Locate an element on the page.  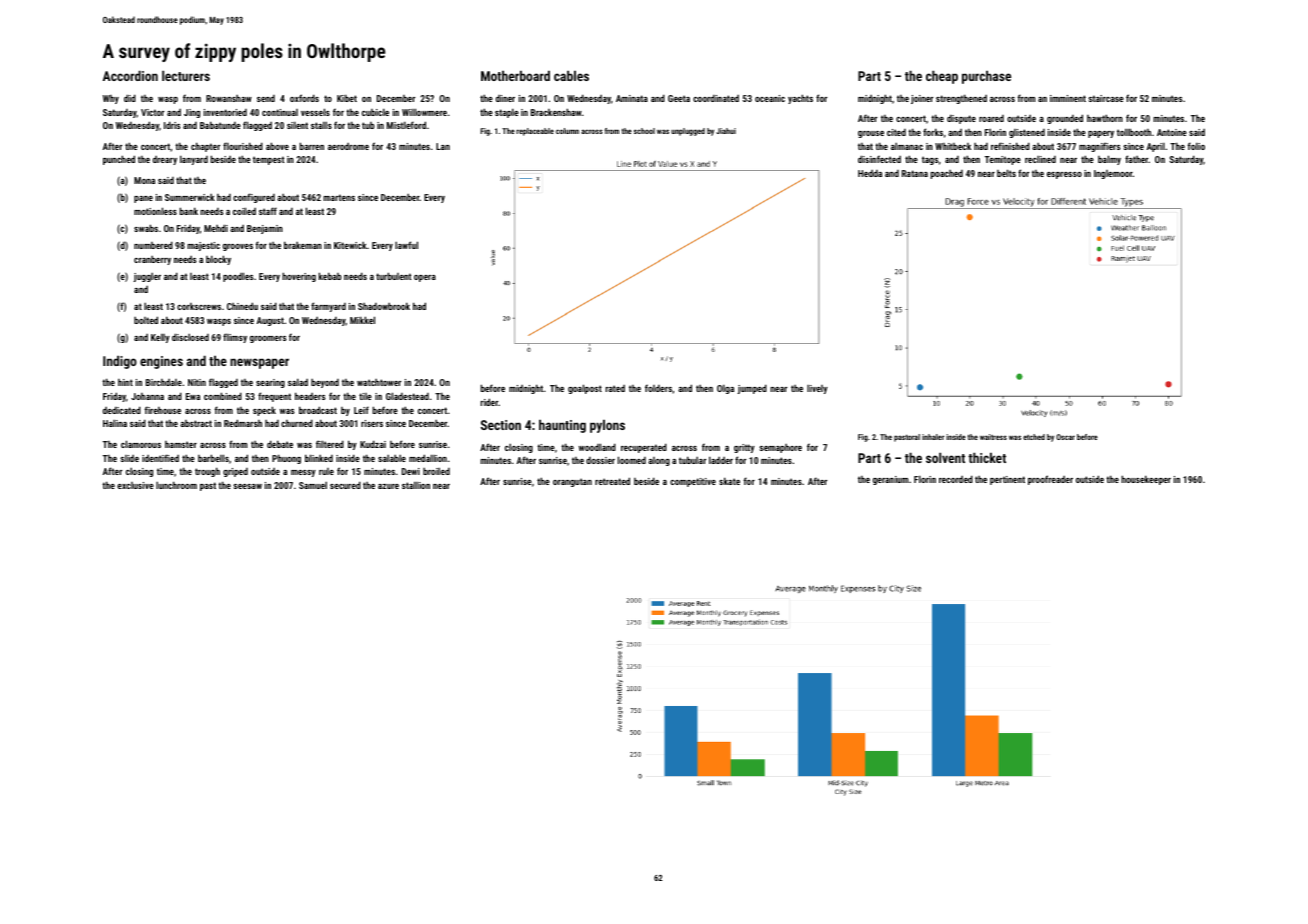
hovering is located at coordinates (299, 277).
